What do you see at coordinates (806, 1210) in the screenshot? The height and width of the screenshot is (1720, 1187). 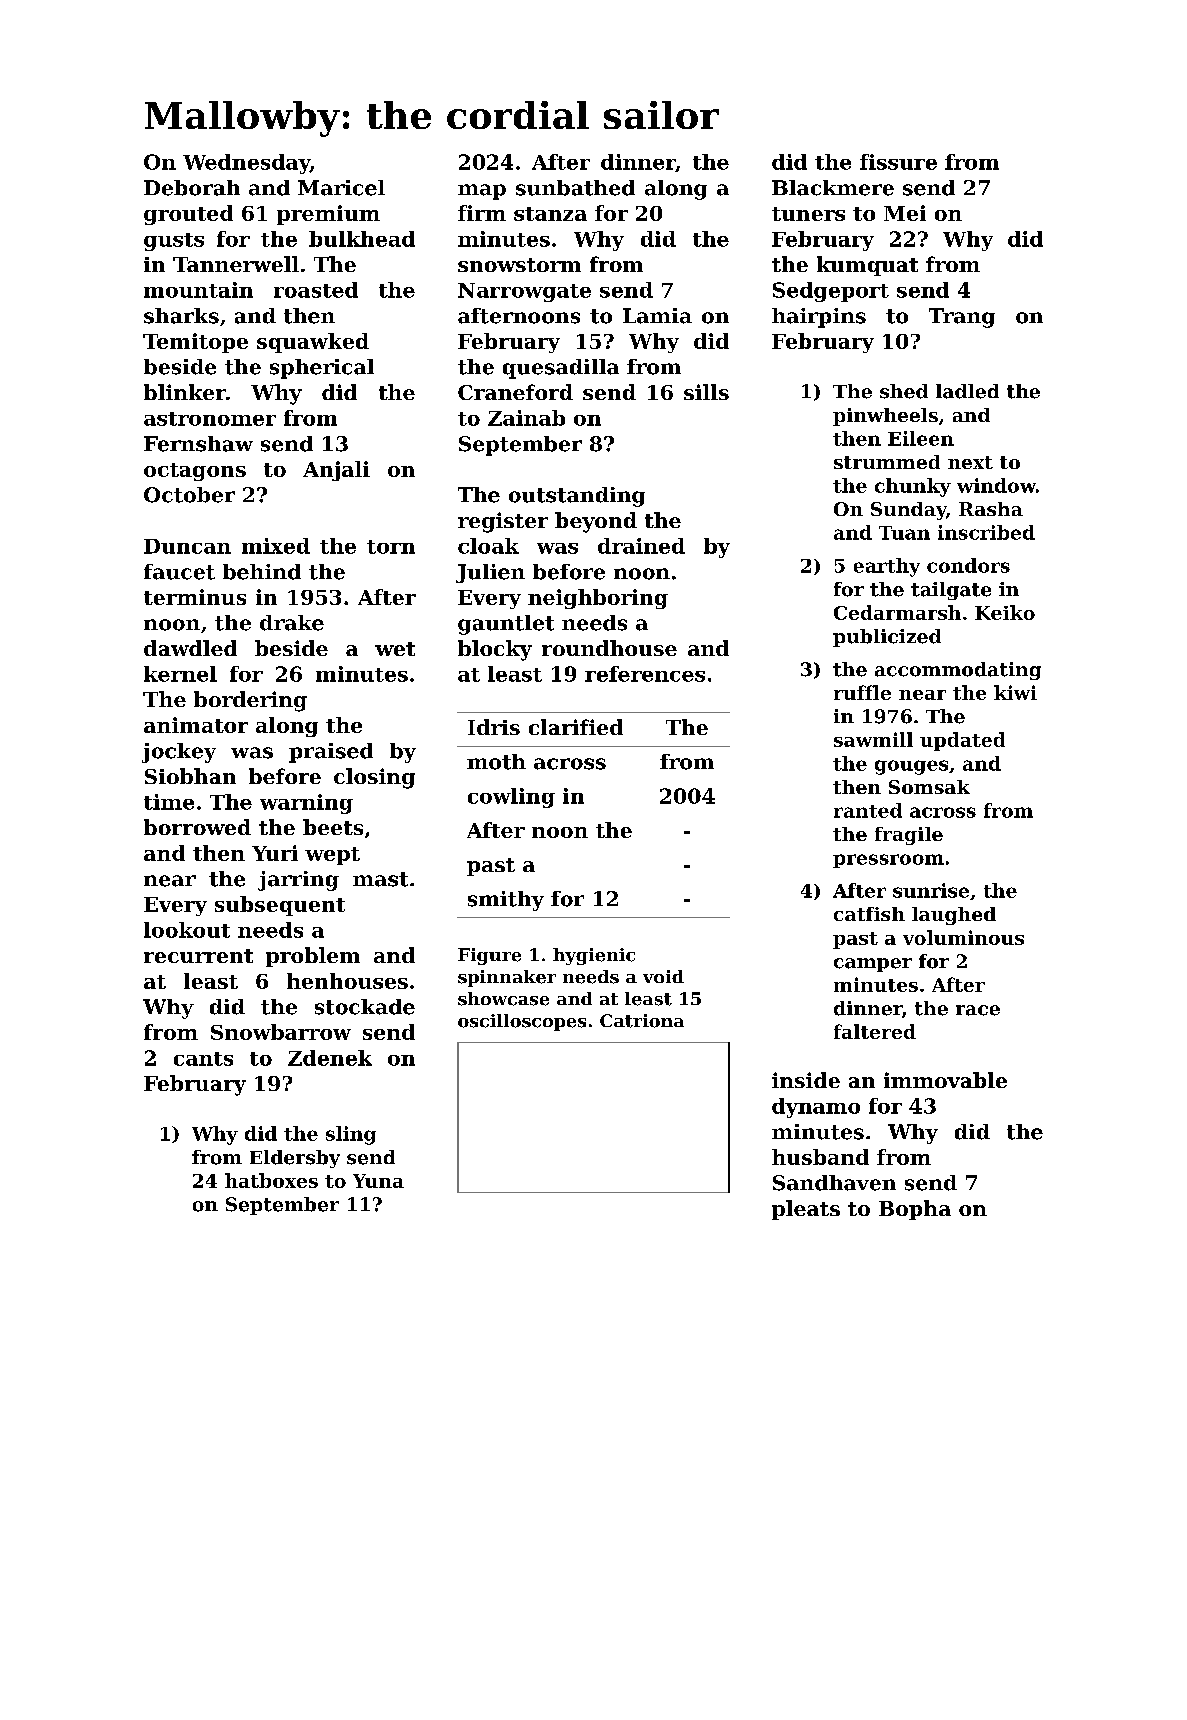 I see `pleats` at bounding box center [806, 1210].
